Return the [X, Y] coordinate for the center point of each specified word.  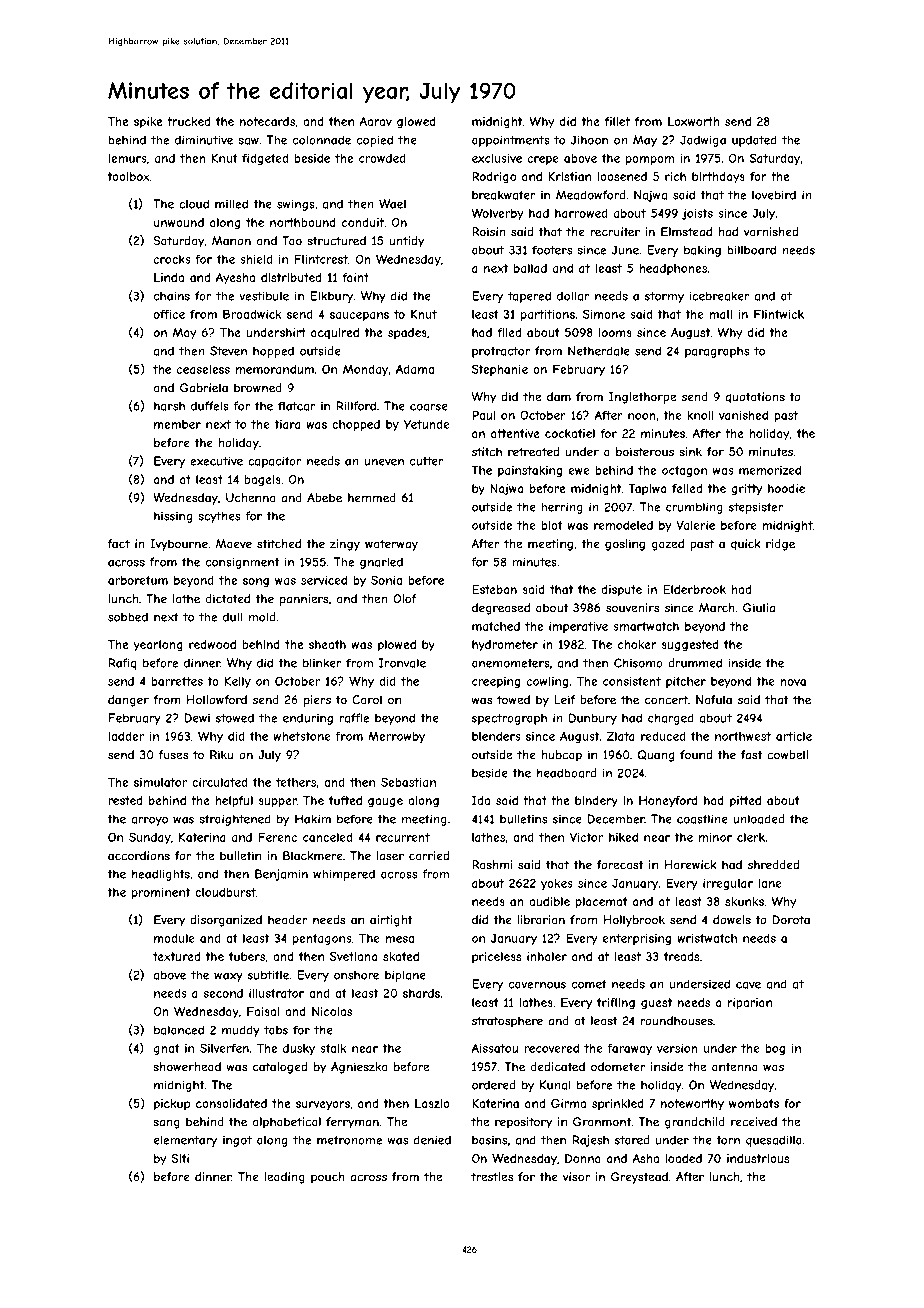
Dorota [791, 920]
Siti [180, 1158]
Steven [228, 351]
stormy [664, 297]
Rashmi [492, 865]
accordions [139, 856]
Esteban [494, 589]
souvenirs [632, 608]
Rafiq [123, 664]
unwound [179, 222]
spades [407, 333]
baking [702, 251]
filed [509, 332]
